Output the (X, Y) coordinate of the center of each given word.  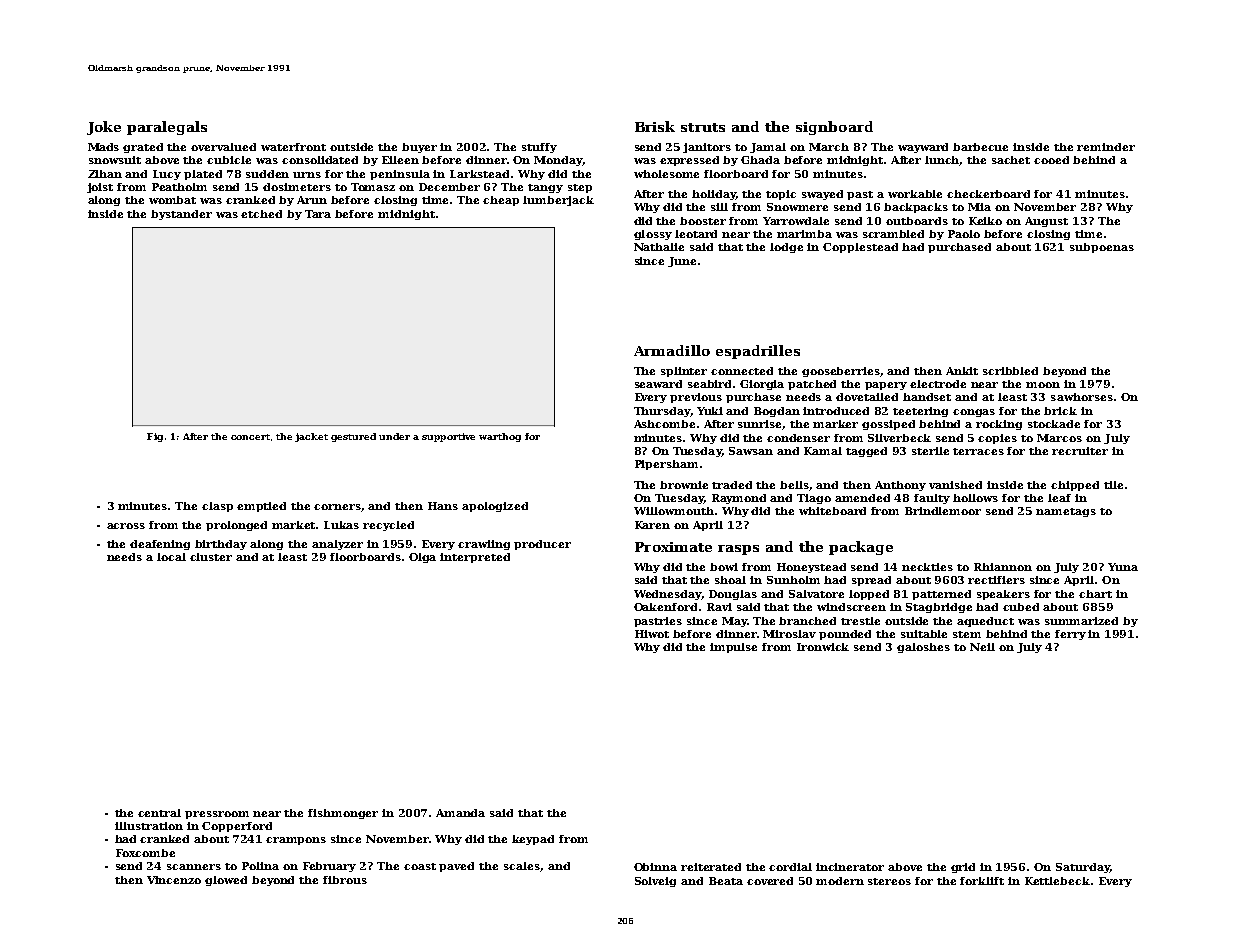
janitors (707, 148)
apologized (495, 507)
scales (522, 866)
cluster (211, 557)
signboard (834, 128)
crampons (296, 841)
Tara (318, 214)
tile (1113, 485)
